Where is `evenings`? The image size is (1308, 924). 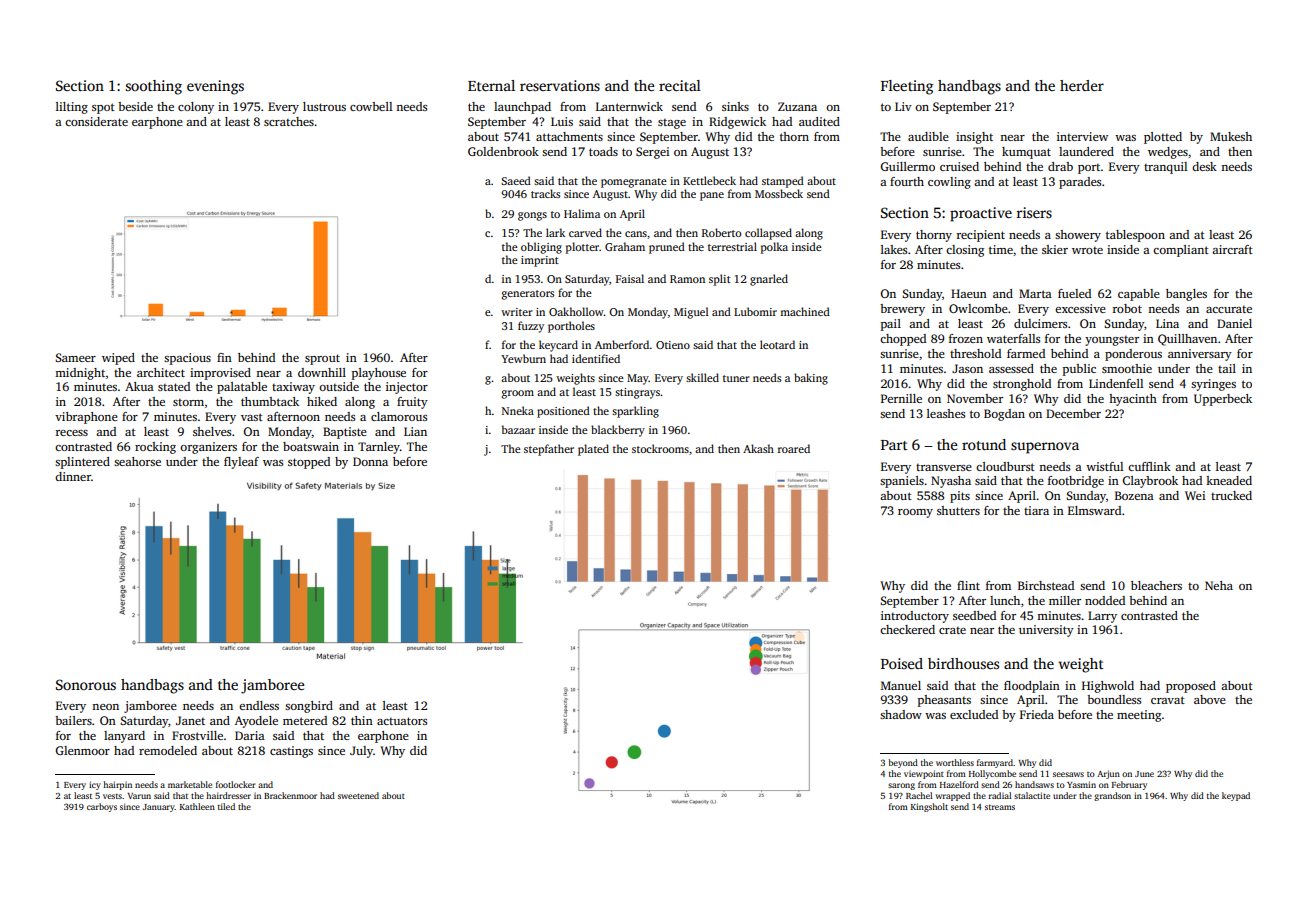
evenings is located at coordinates (215, 87).
